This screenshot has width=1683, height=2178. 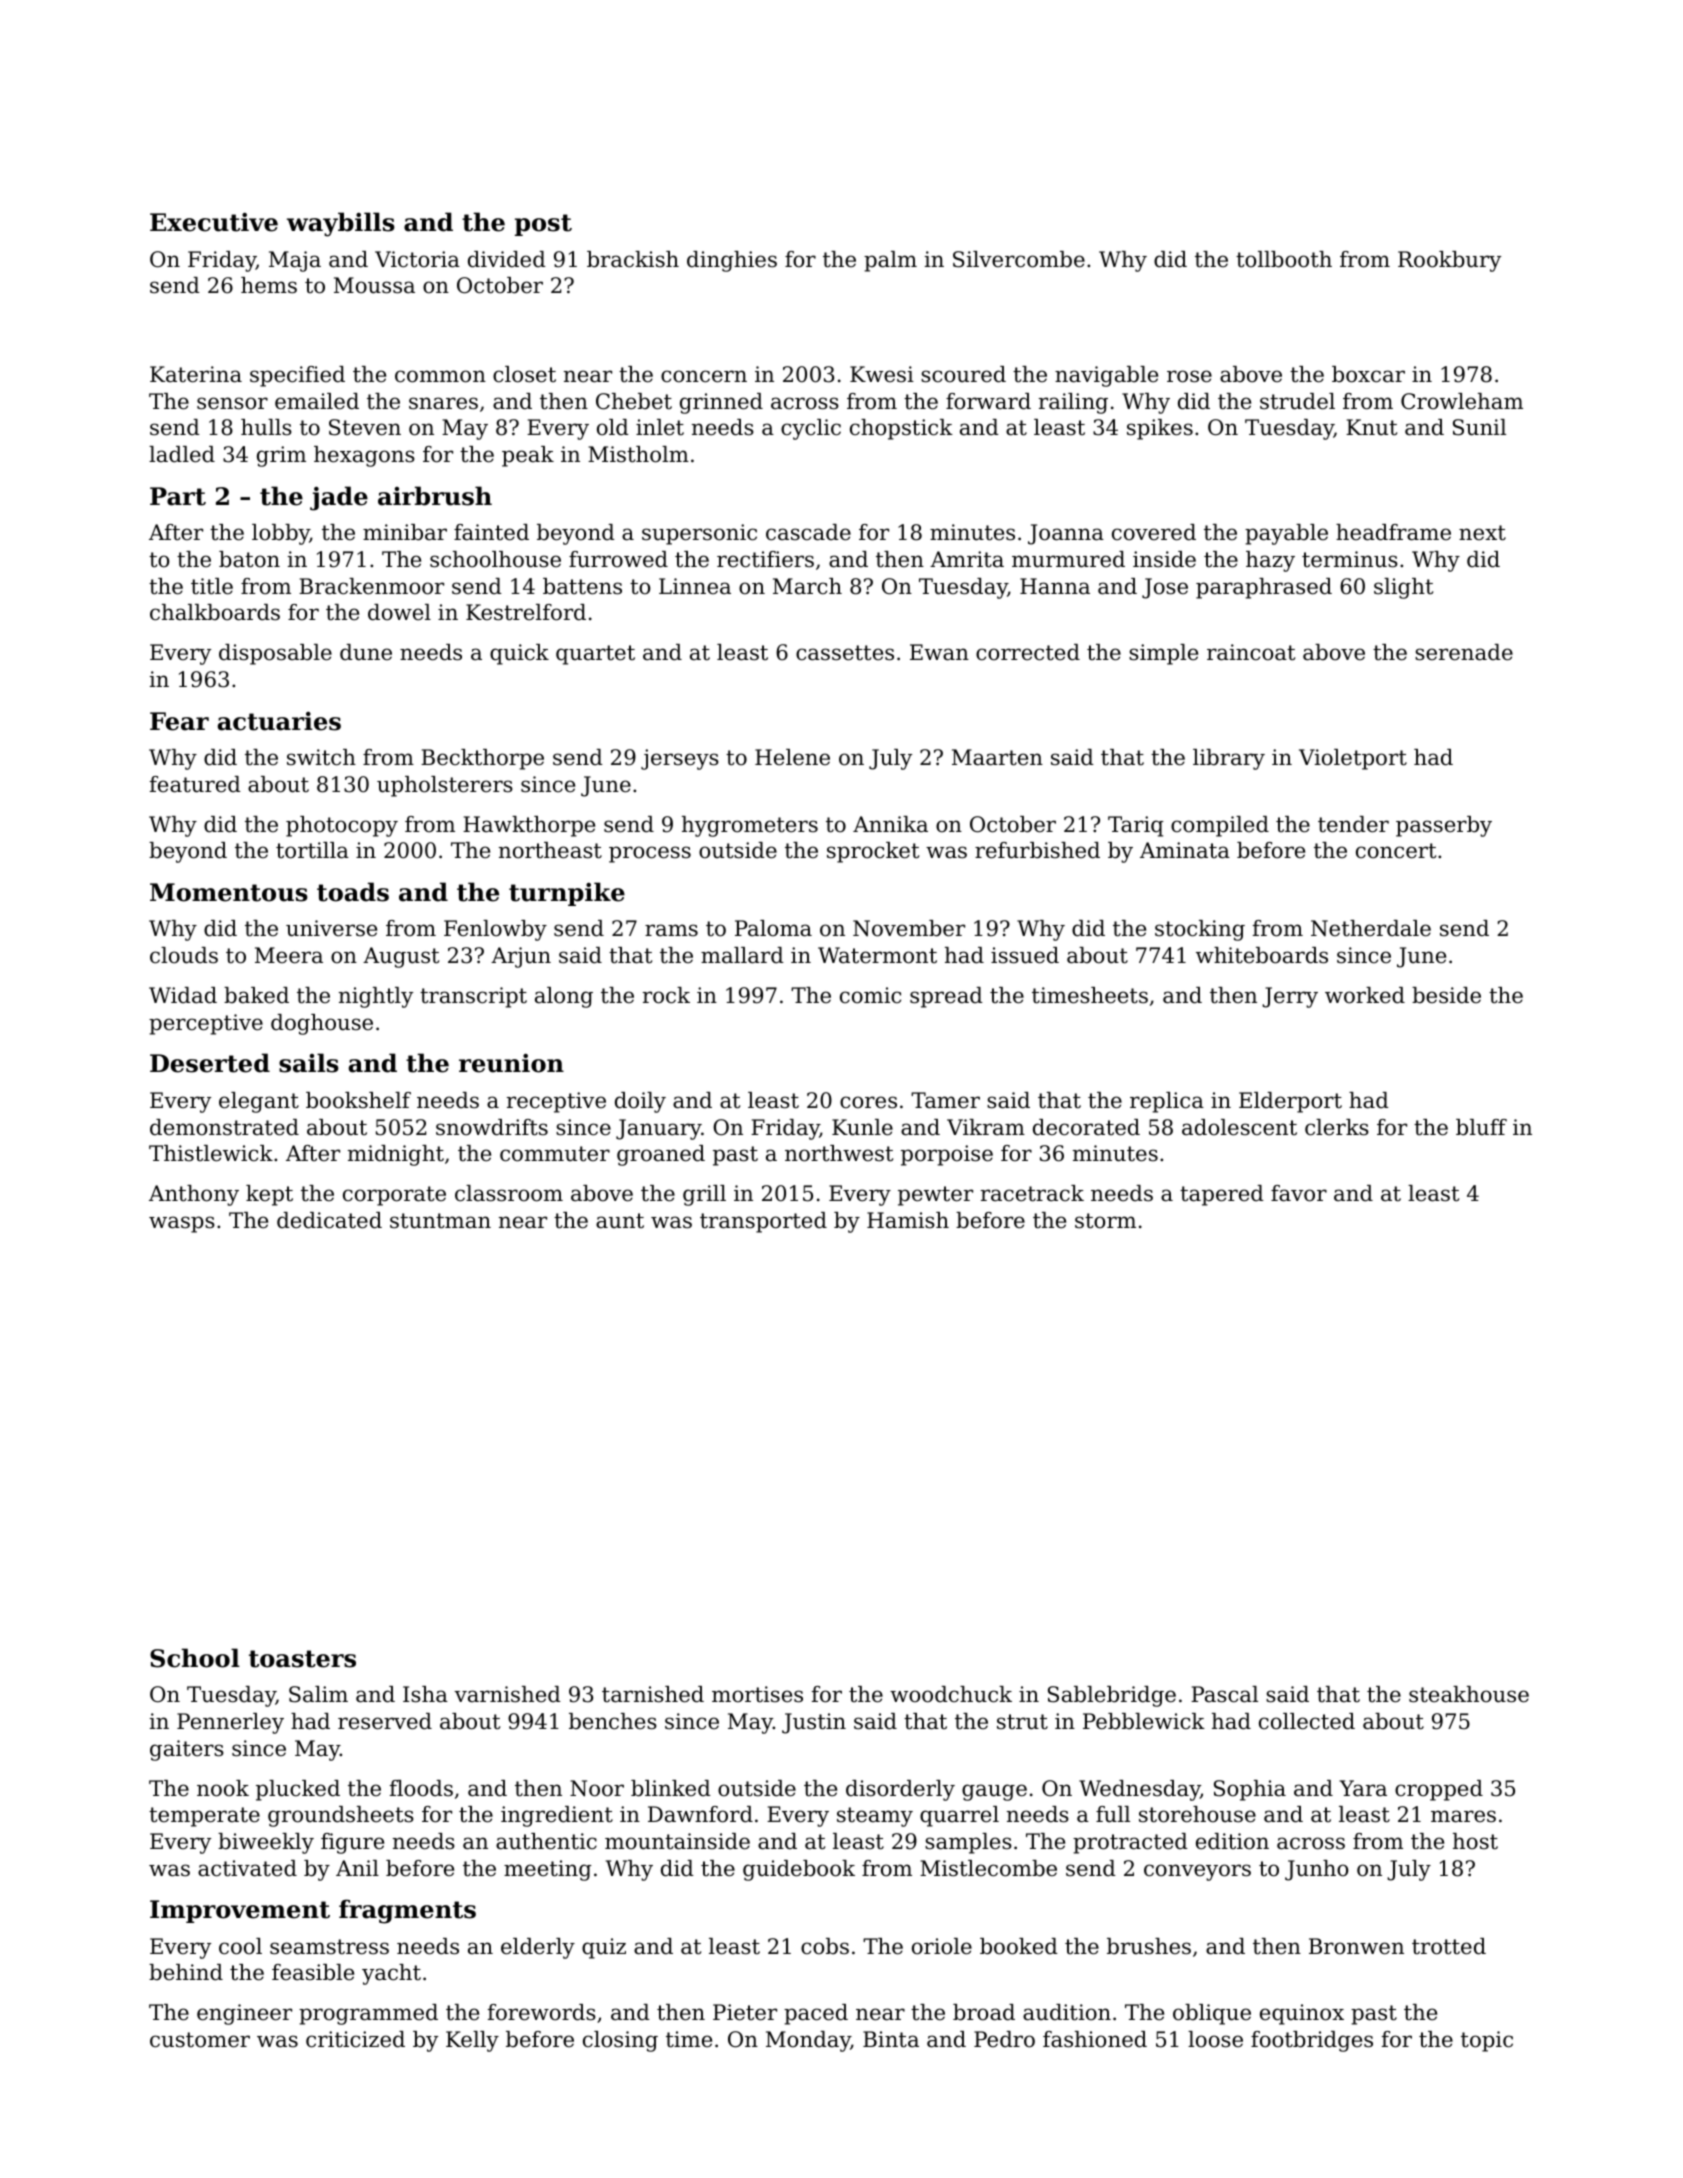 I want to click on waybills, so click(x=341, y=224).
